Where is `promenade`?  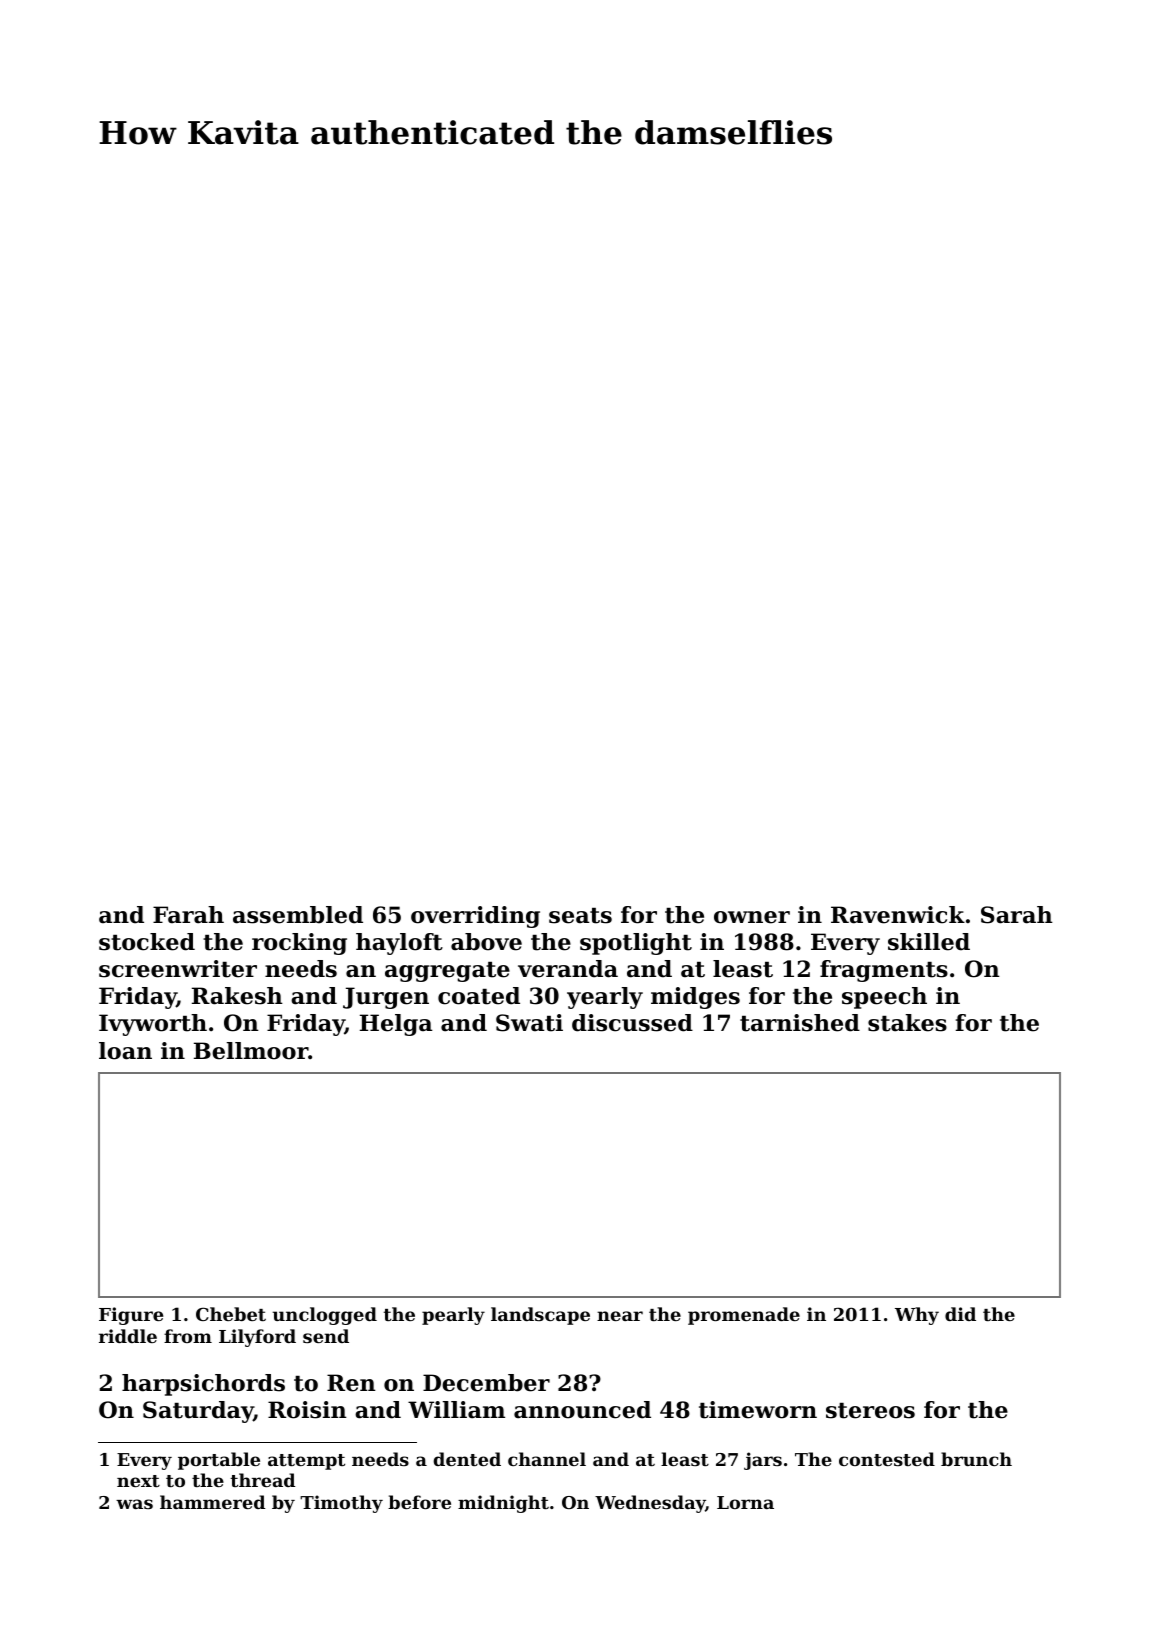
promenade is located at coordinates (744, 1316).
